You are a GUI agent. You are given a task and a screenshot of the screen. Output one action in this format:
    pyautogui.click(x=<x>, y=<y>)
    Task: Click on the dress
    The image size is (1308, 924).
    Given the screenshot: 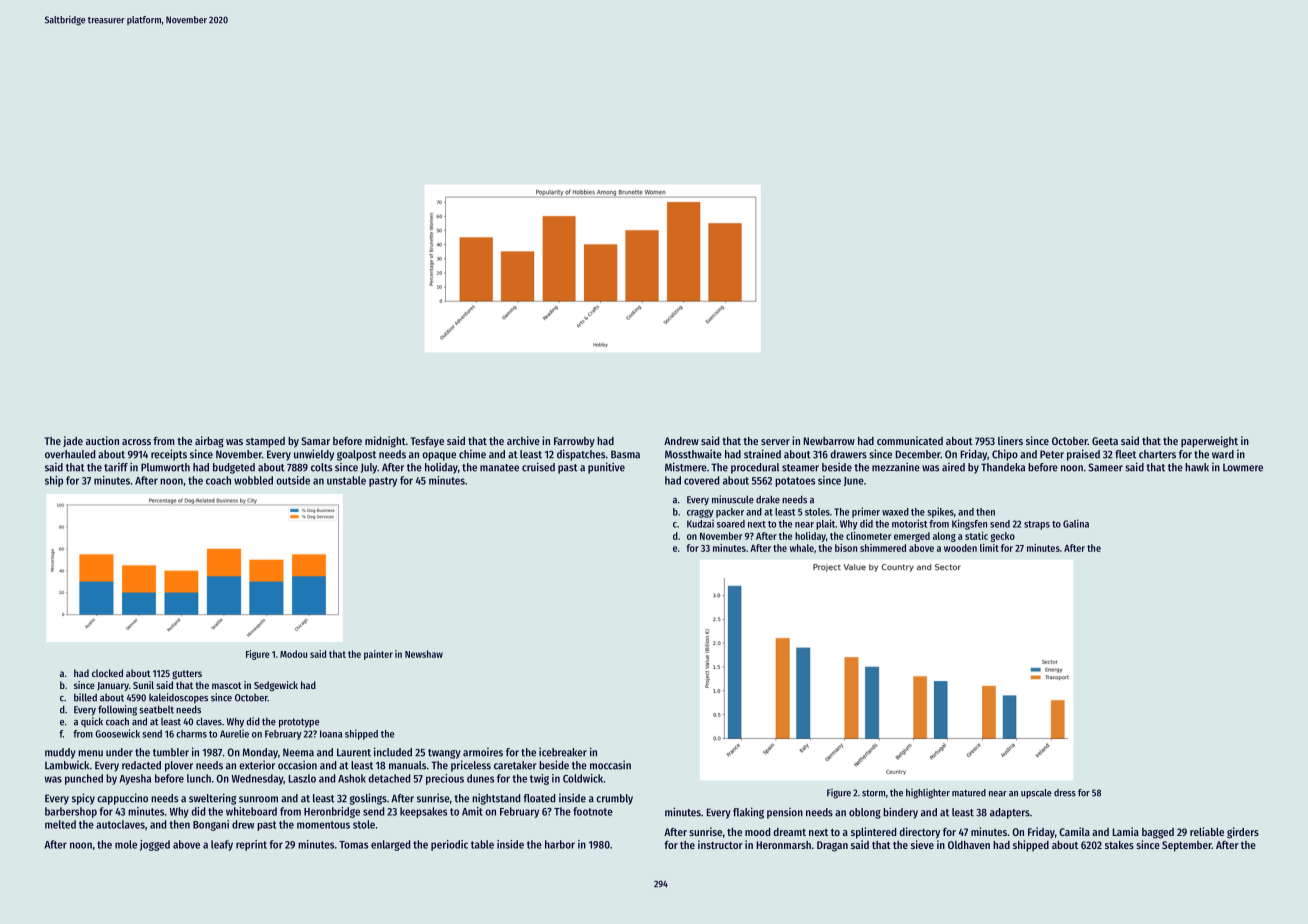 What is the action you would take?
    pyautogui.click(x=1065, y=793)
